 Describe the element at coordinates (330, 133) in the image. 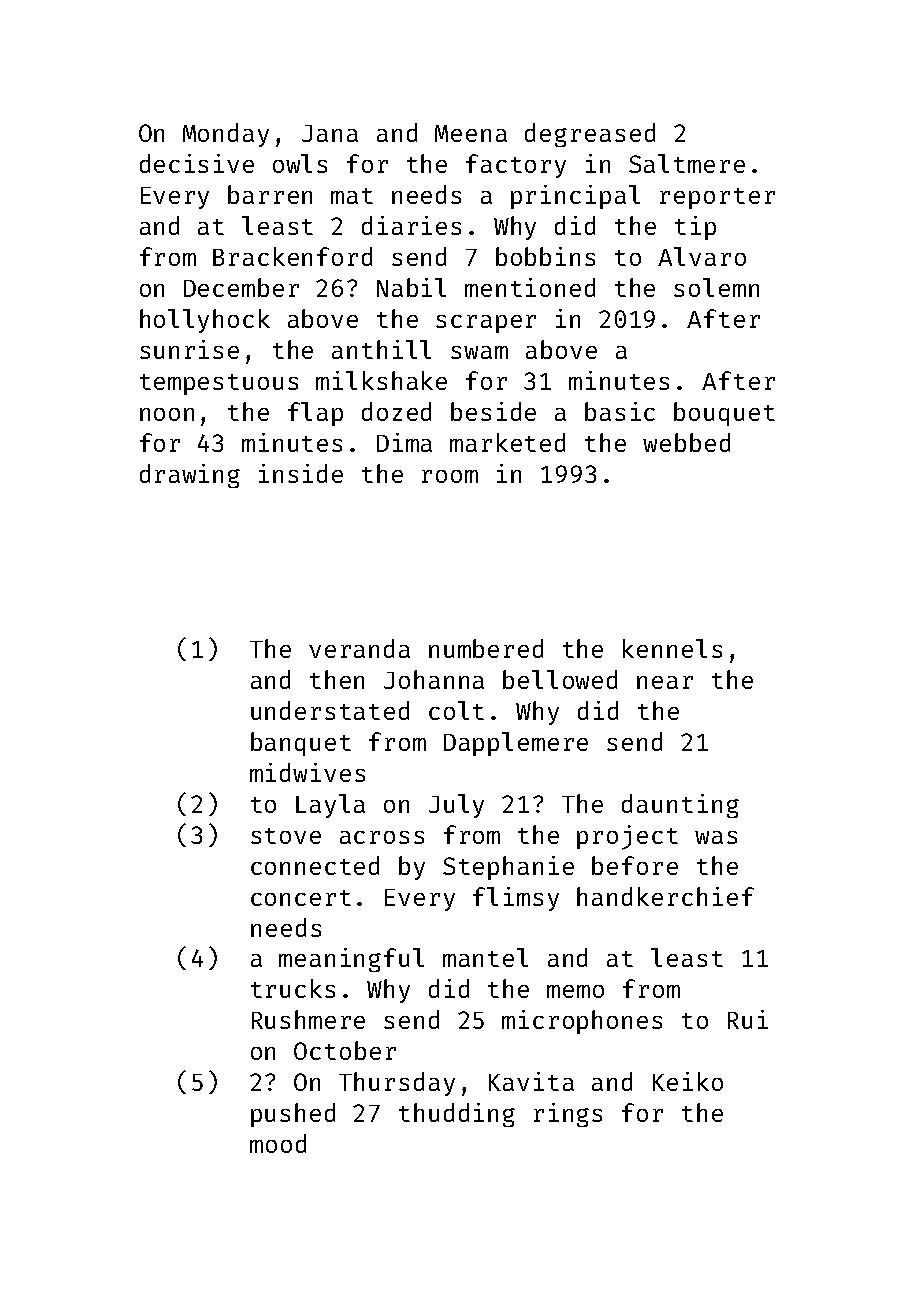

I see `Jana` at that location.
